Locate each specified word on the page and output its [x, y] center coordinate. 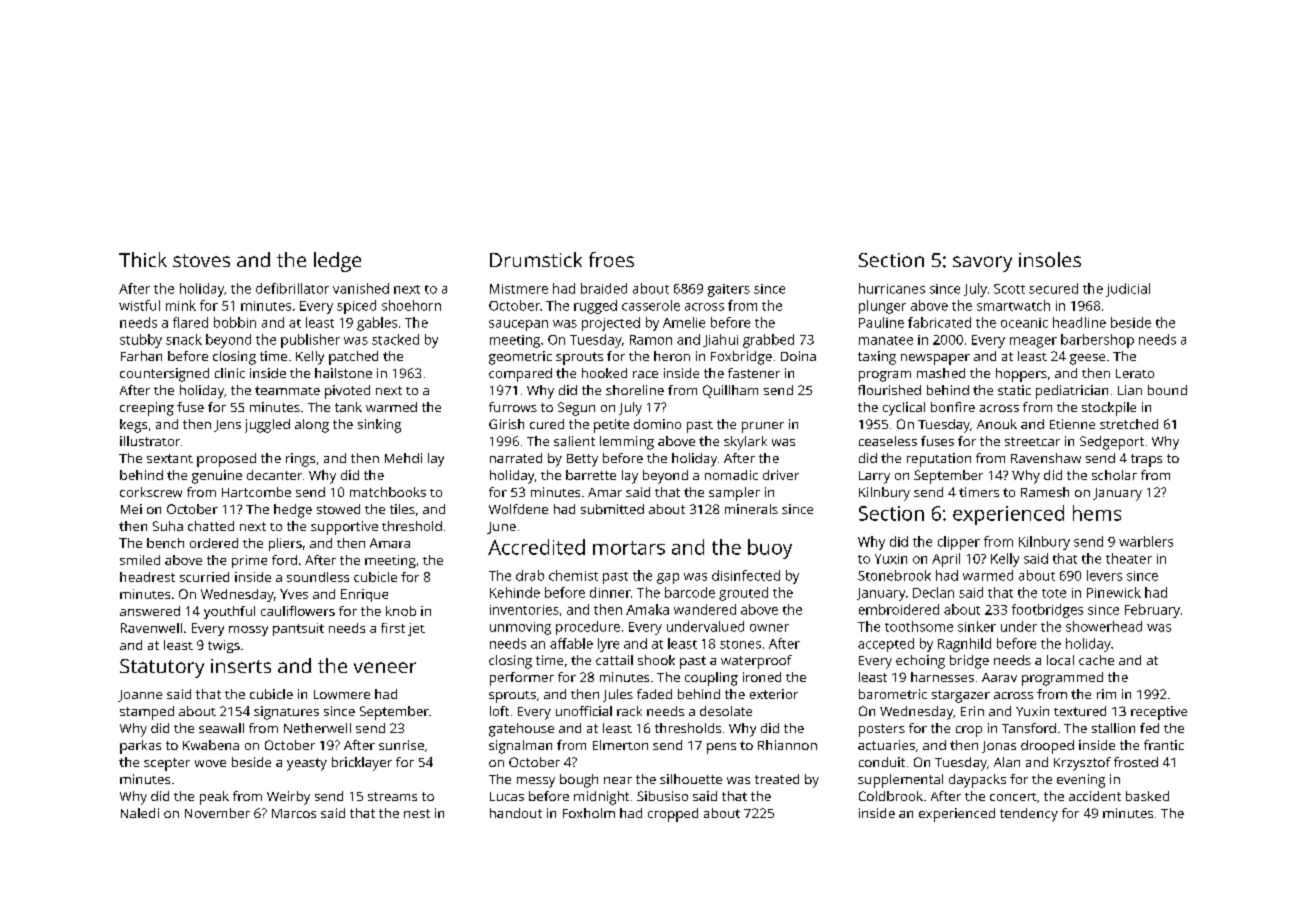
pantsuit [298, 629]
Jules [618, 695]
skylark [745, 443]
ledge [337, 262]
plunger [882, 307]
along [312, 426]
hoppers [1021, 375]
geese [1087, 359]
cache [1096, 660]
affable [571, 643]
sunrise [401, 745]
